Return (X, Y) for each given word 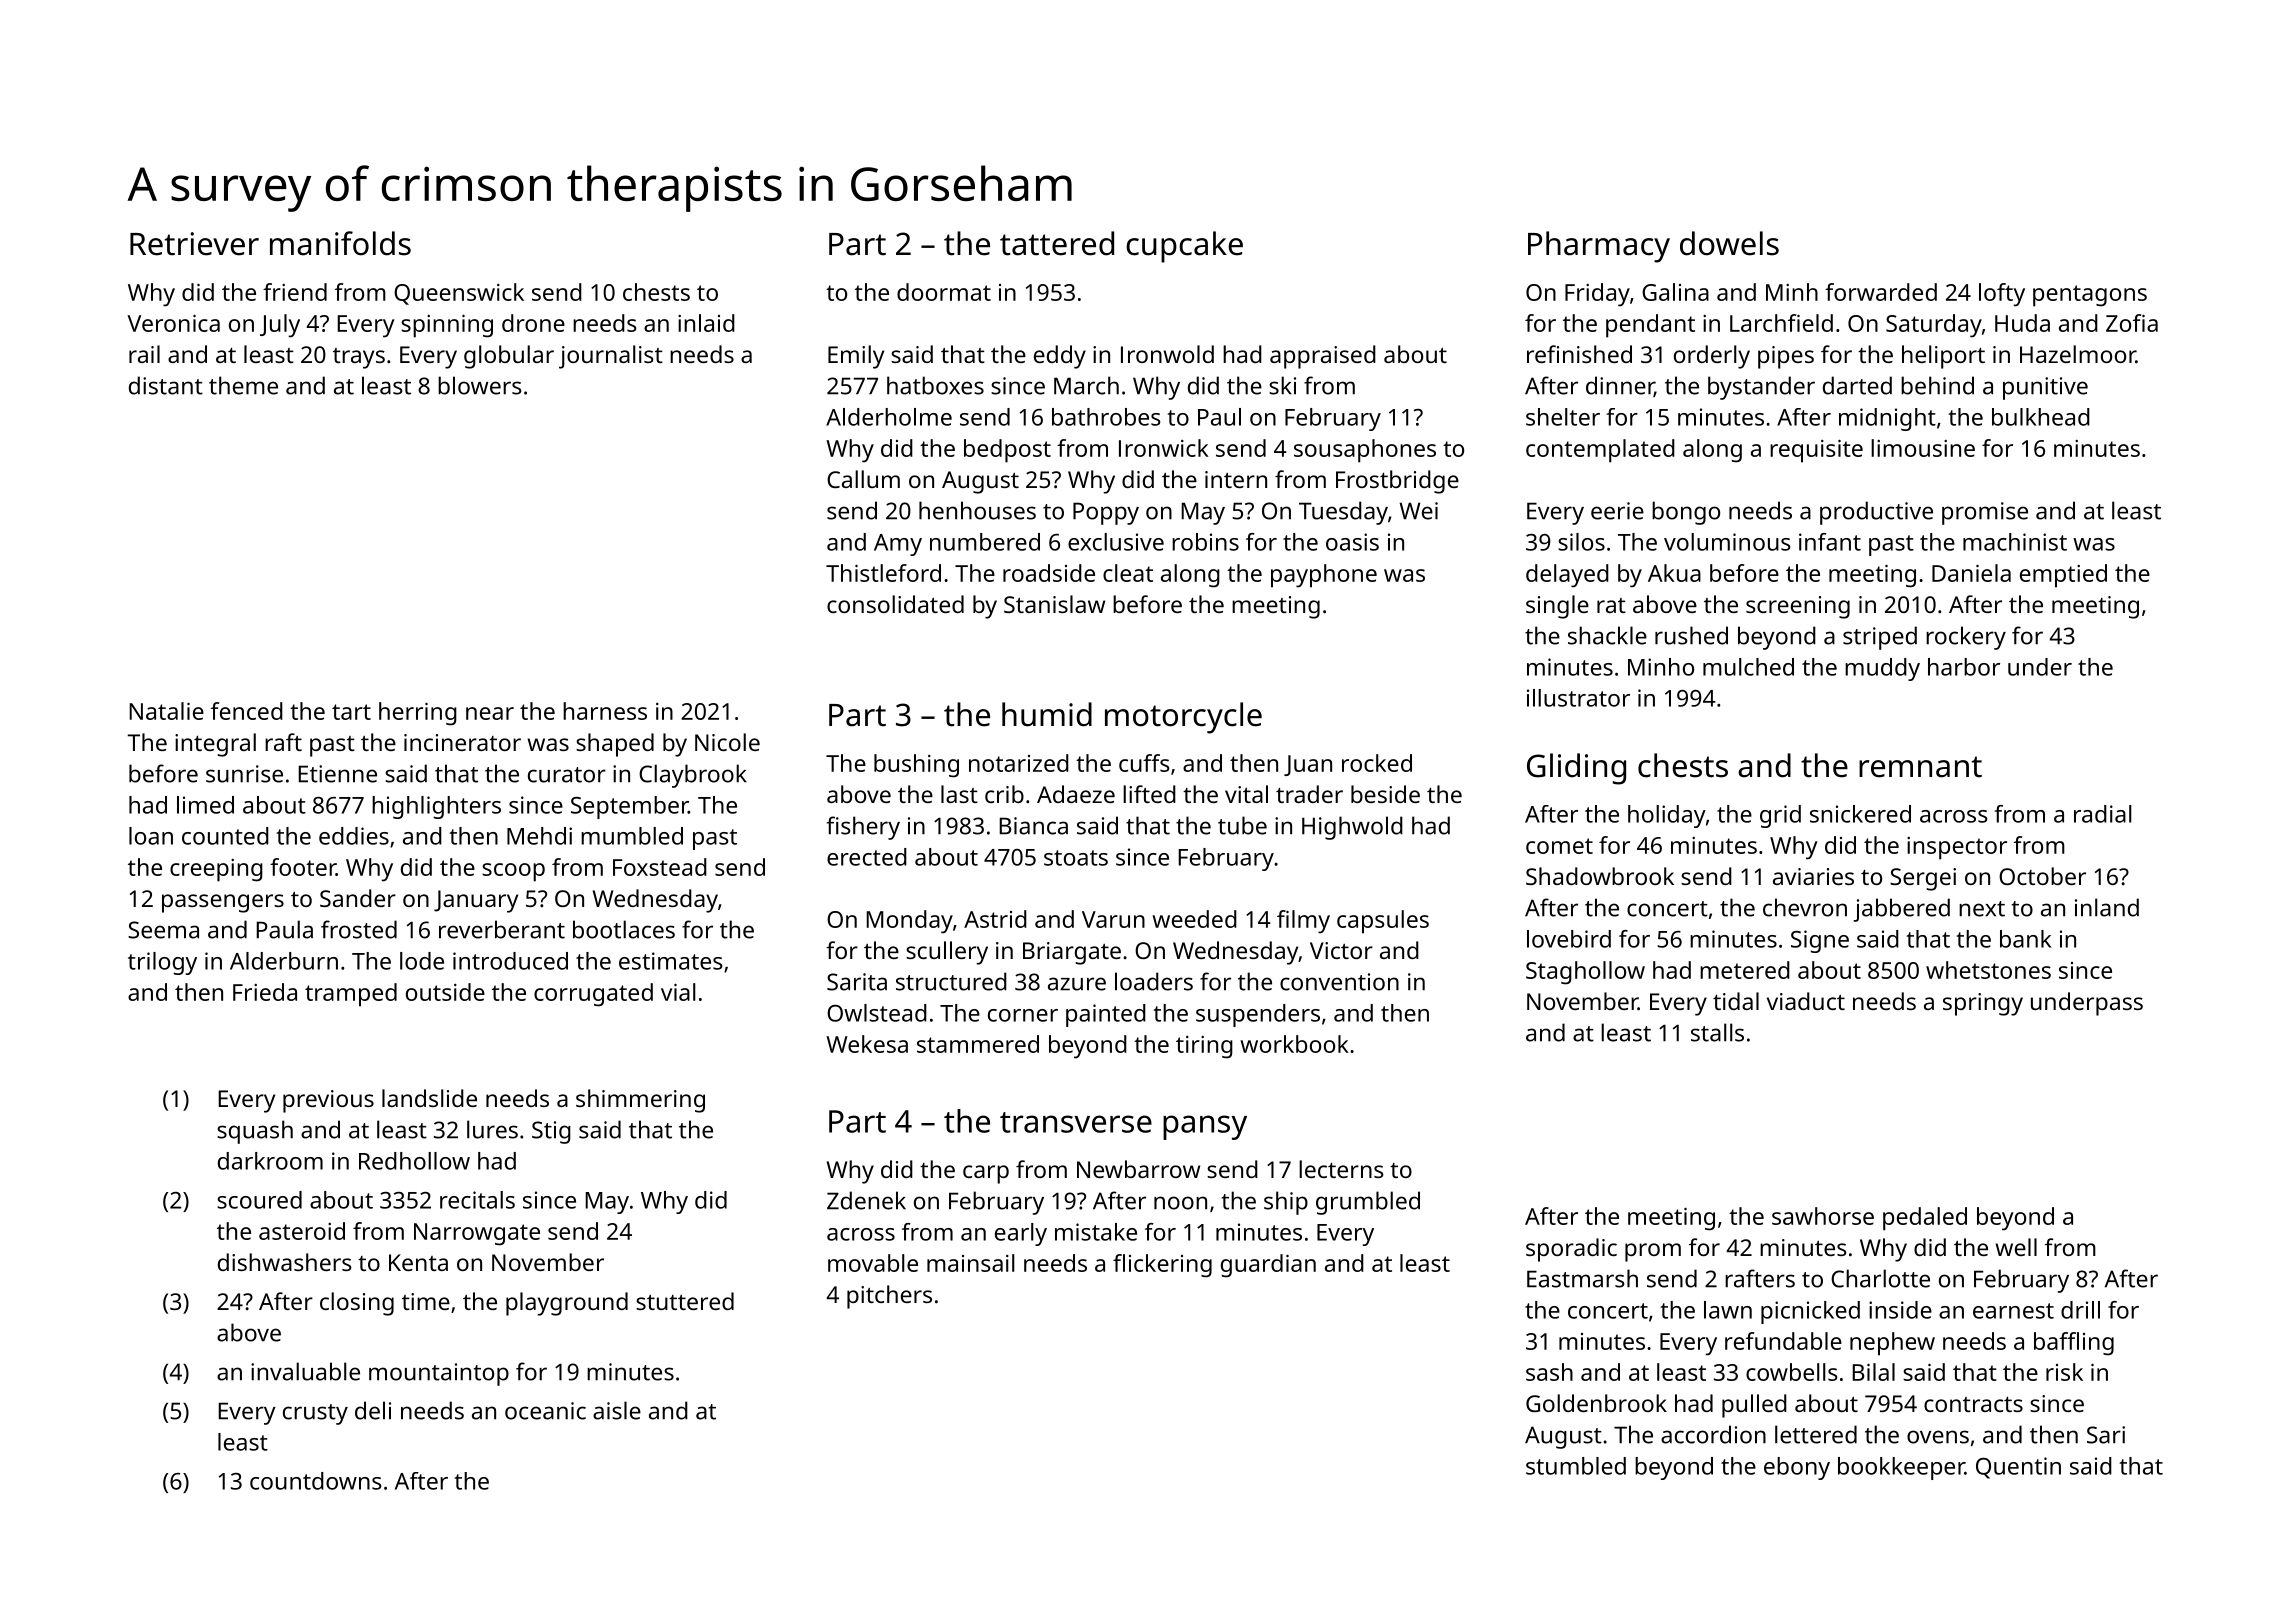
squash (255, 1132)
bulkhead (2041, 417)
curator (567, 775)
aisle (617, 1410)
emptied (2063, 576)
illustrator (1578, 698)
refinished (1579, 354)
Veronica (173, 323)
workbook (1294, 1044)
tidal (1736, 1001)
